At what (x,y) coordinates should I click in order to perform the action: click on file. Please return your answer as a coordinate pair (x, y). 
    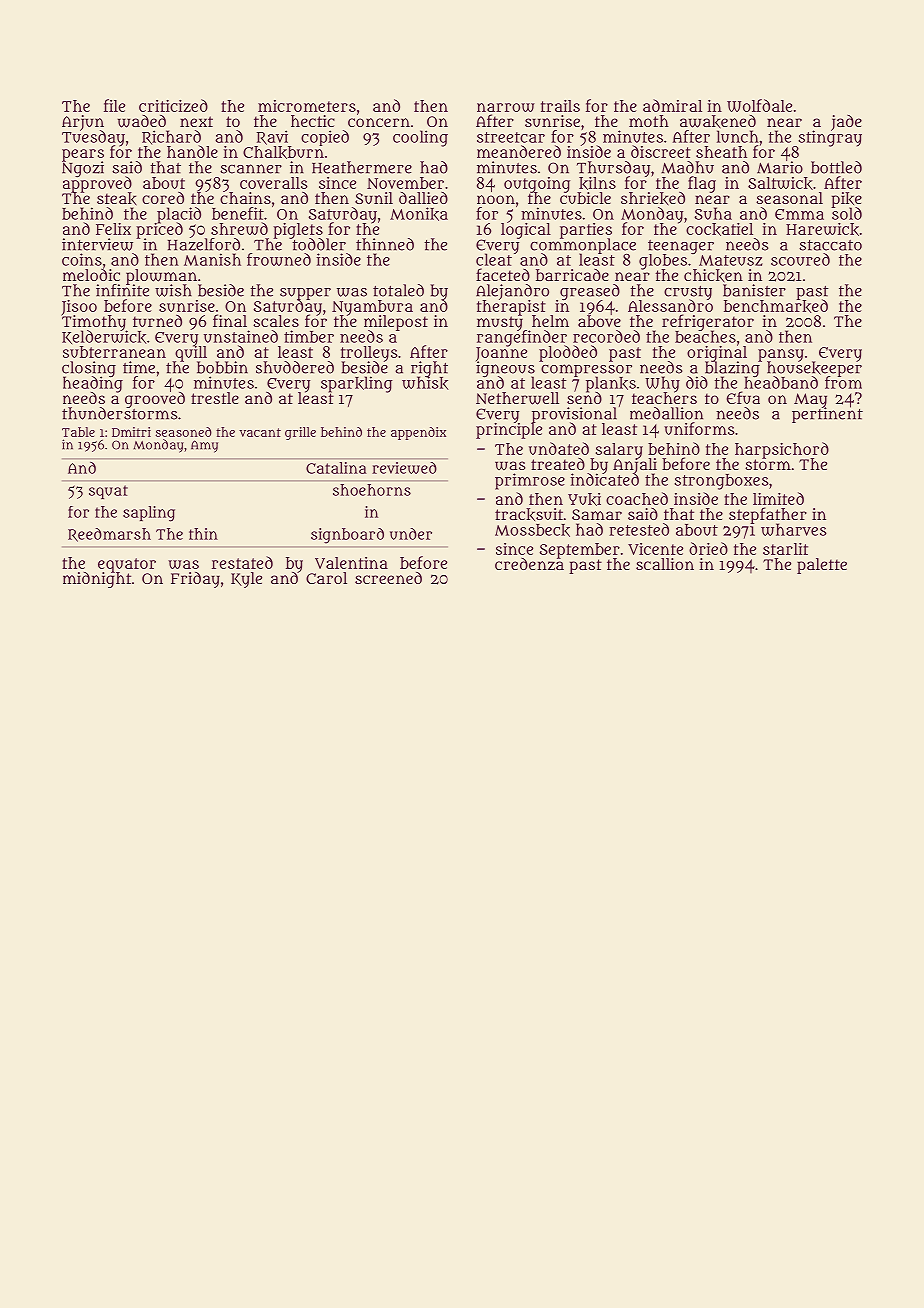
    Looking at the image, I should click on (114, 105).
